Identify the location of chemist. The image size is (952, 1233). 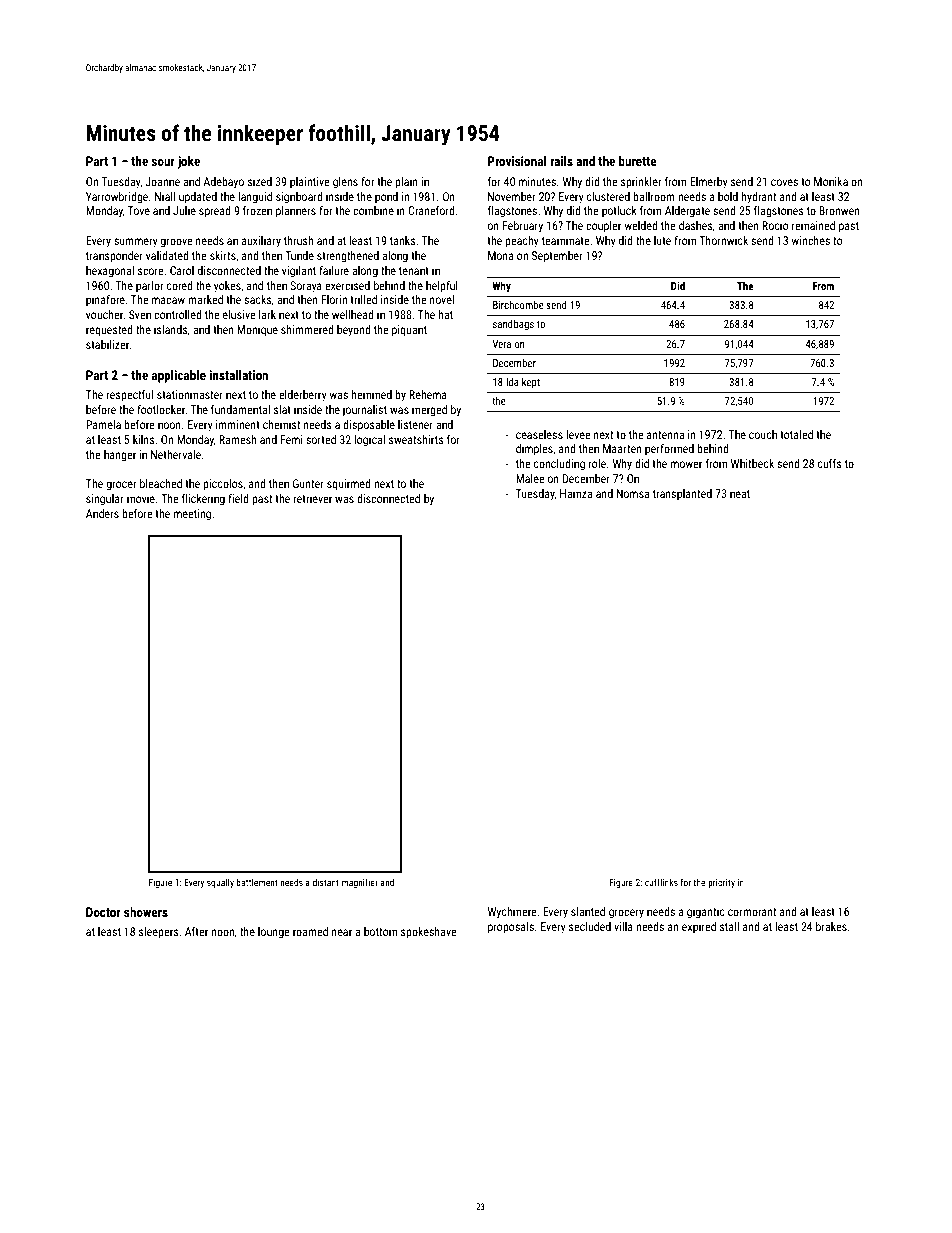
(281, 424).
